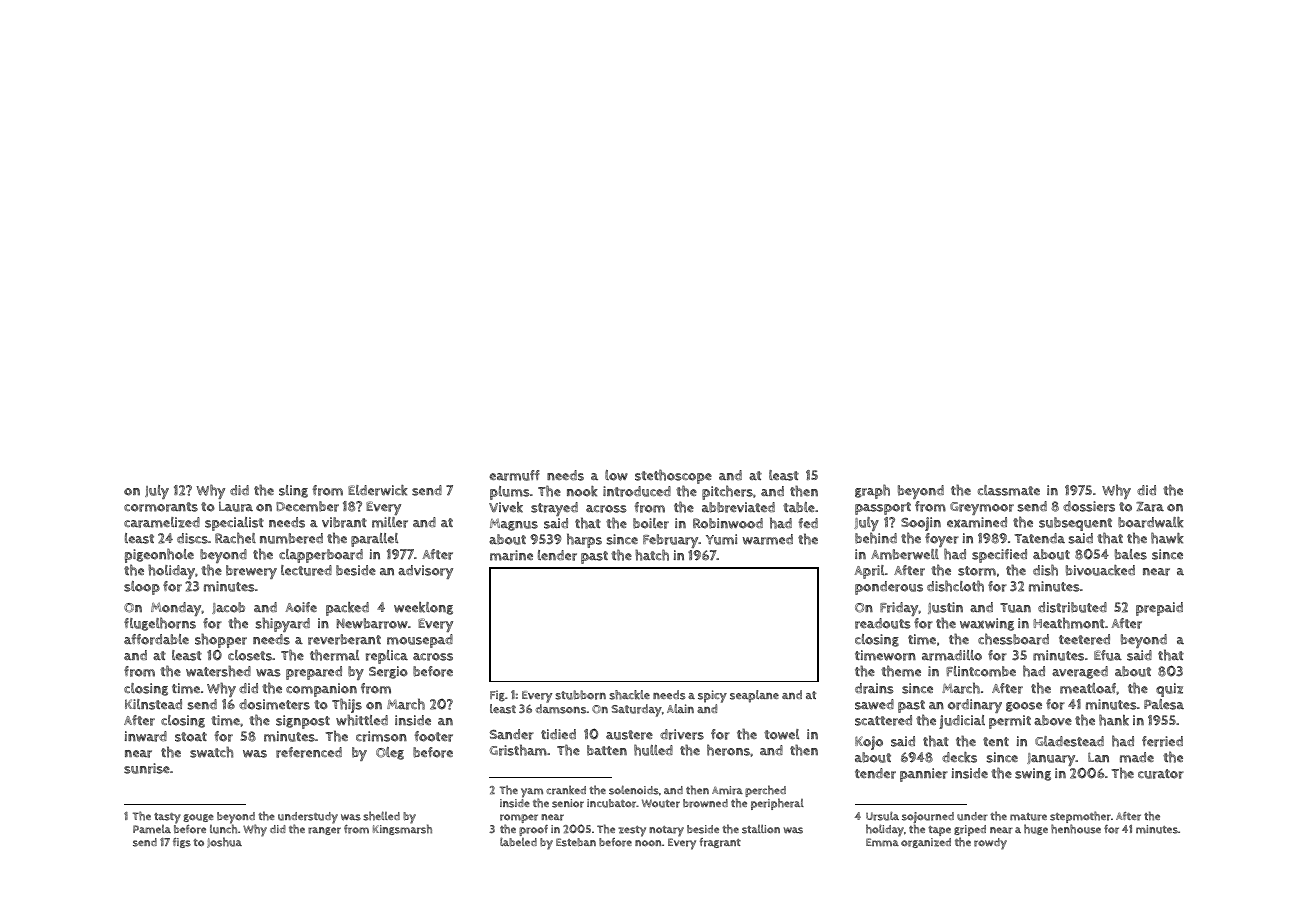 The width and height of the screenshot is (1308, 924). Describe the element at coordinates (518, 750) in the screenshot. I see `Gristham` at that location.
